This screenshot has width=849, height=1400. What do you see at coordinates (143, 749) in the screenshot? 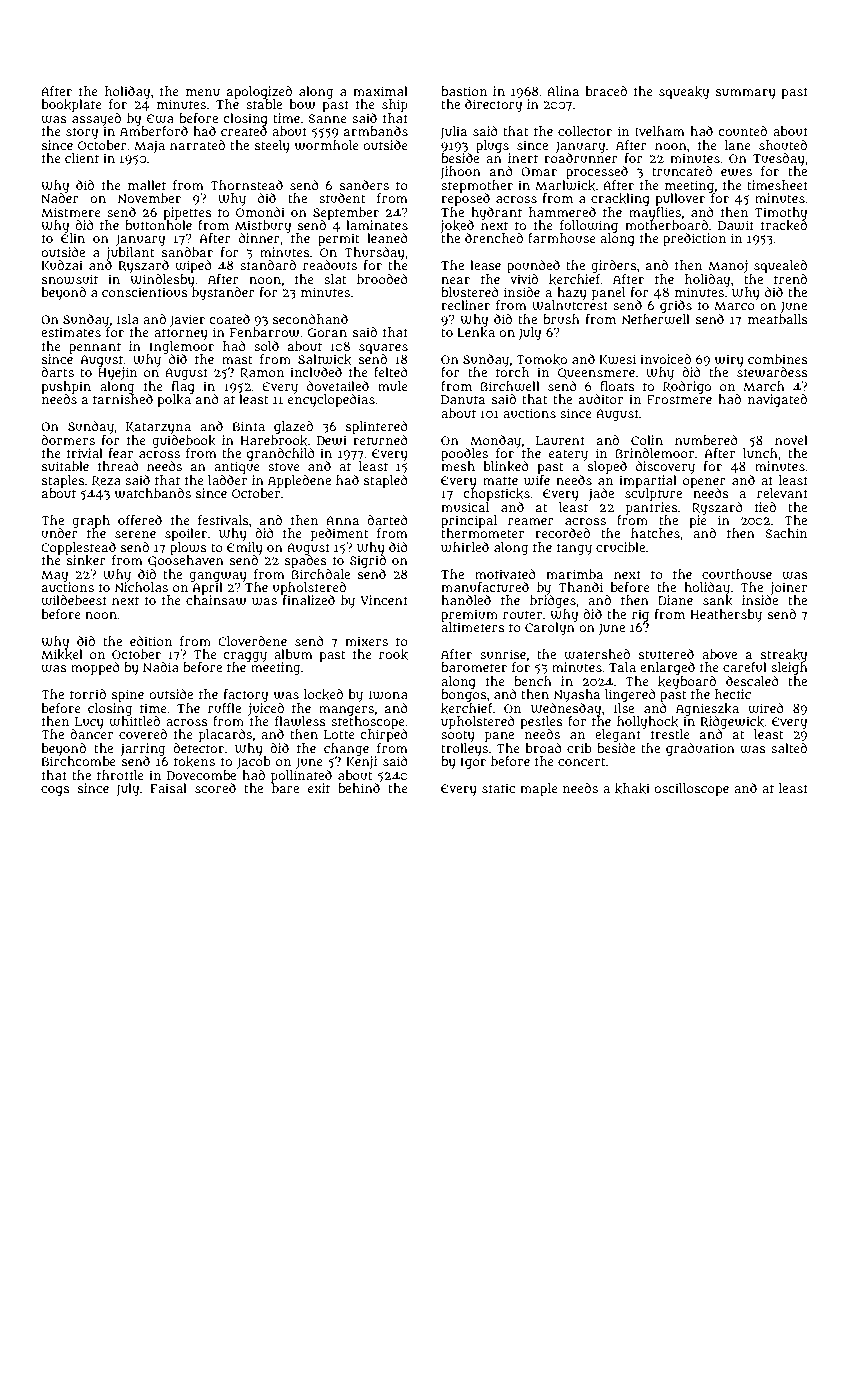
I see `jarring` at bounding box center [143, 749].
